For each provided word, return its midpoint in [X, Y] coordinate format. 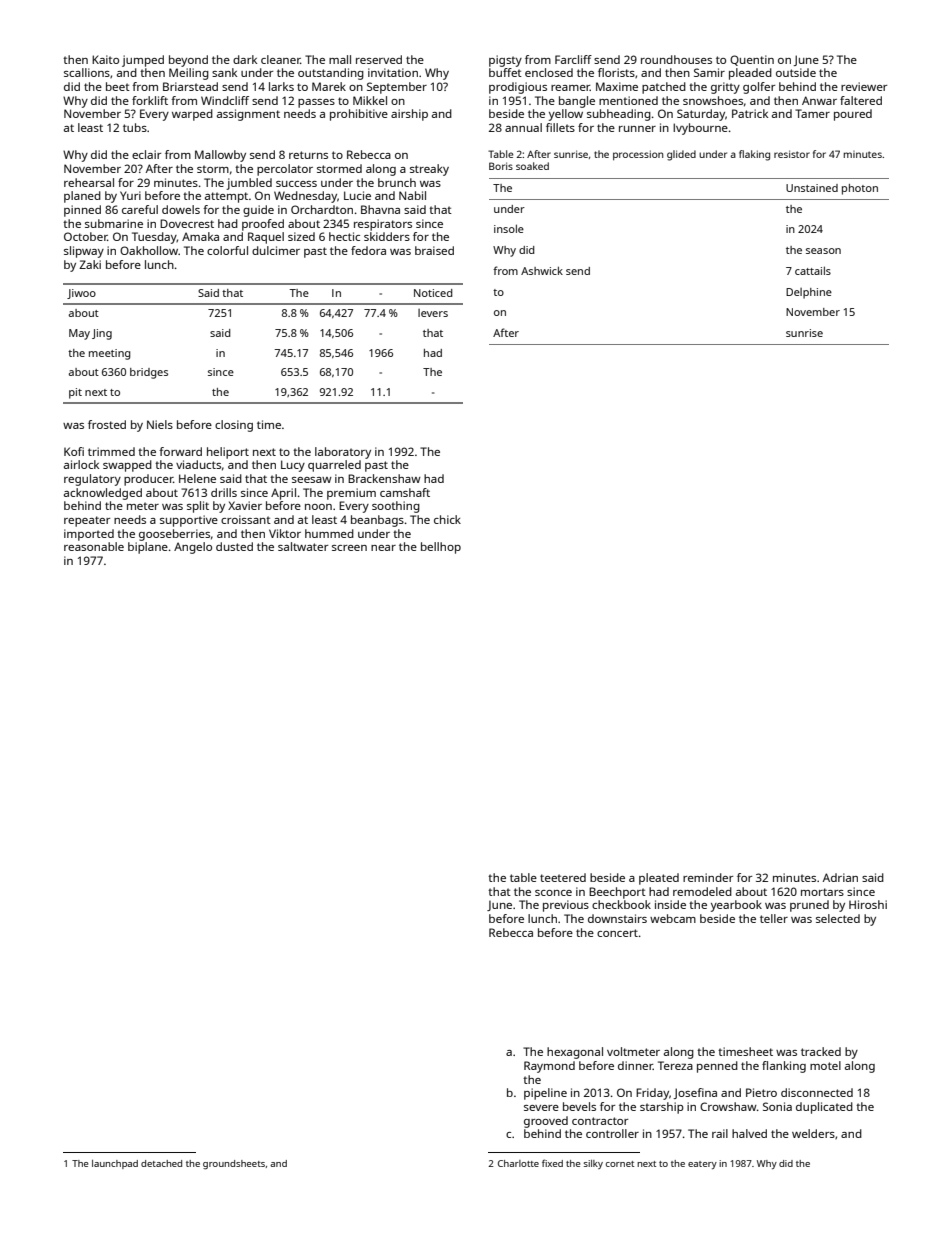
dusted [234, 546]
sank [224, 72]
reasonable [94, 546]
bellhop [441, 548]
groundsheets [234, 1165]
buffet [505, 72]
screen [349, 548]
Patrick [750, 113]
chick [447, 519]
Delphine [809, 293]
